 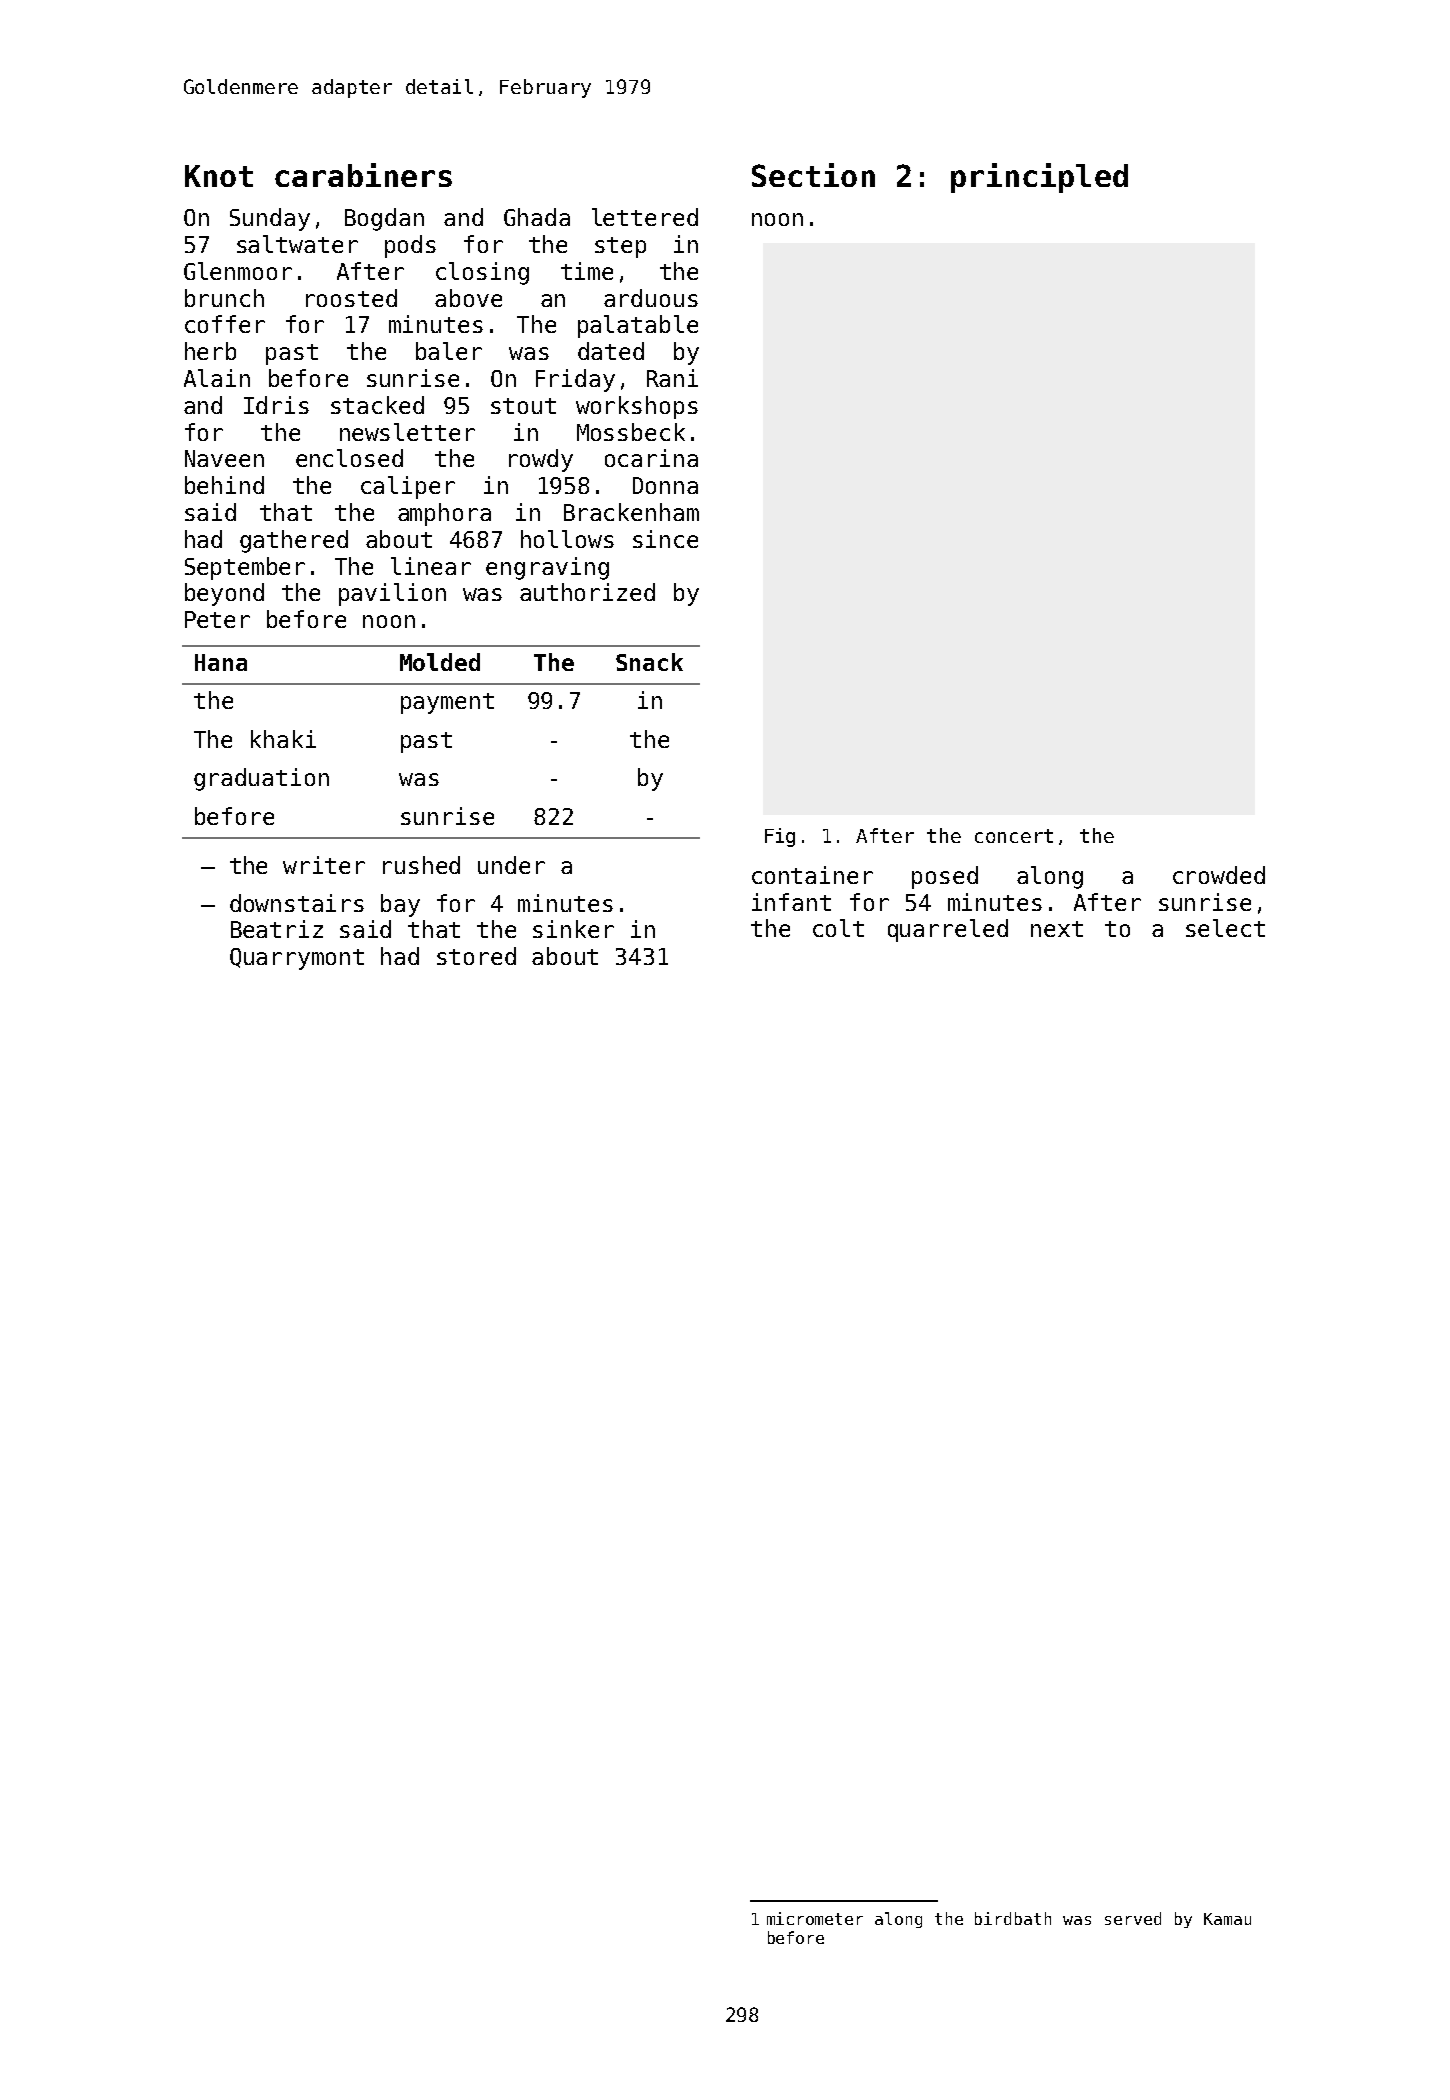 What do you see at coordinates (407, 432) in the screenshot?
I see `newsletter` at bounding box center [407, 432].
